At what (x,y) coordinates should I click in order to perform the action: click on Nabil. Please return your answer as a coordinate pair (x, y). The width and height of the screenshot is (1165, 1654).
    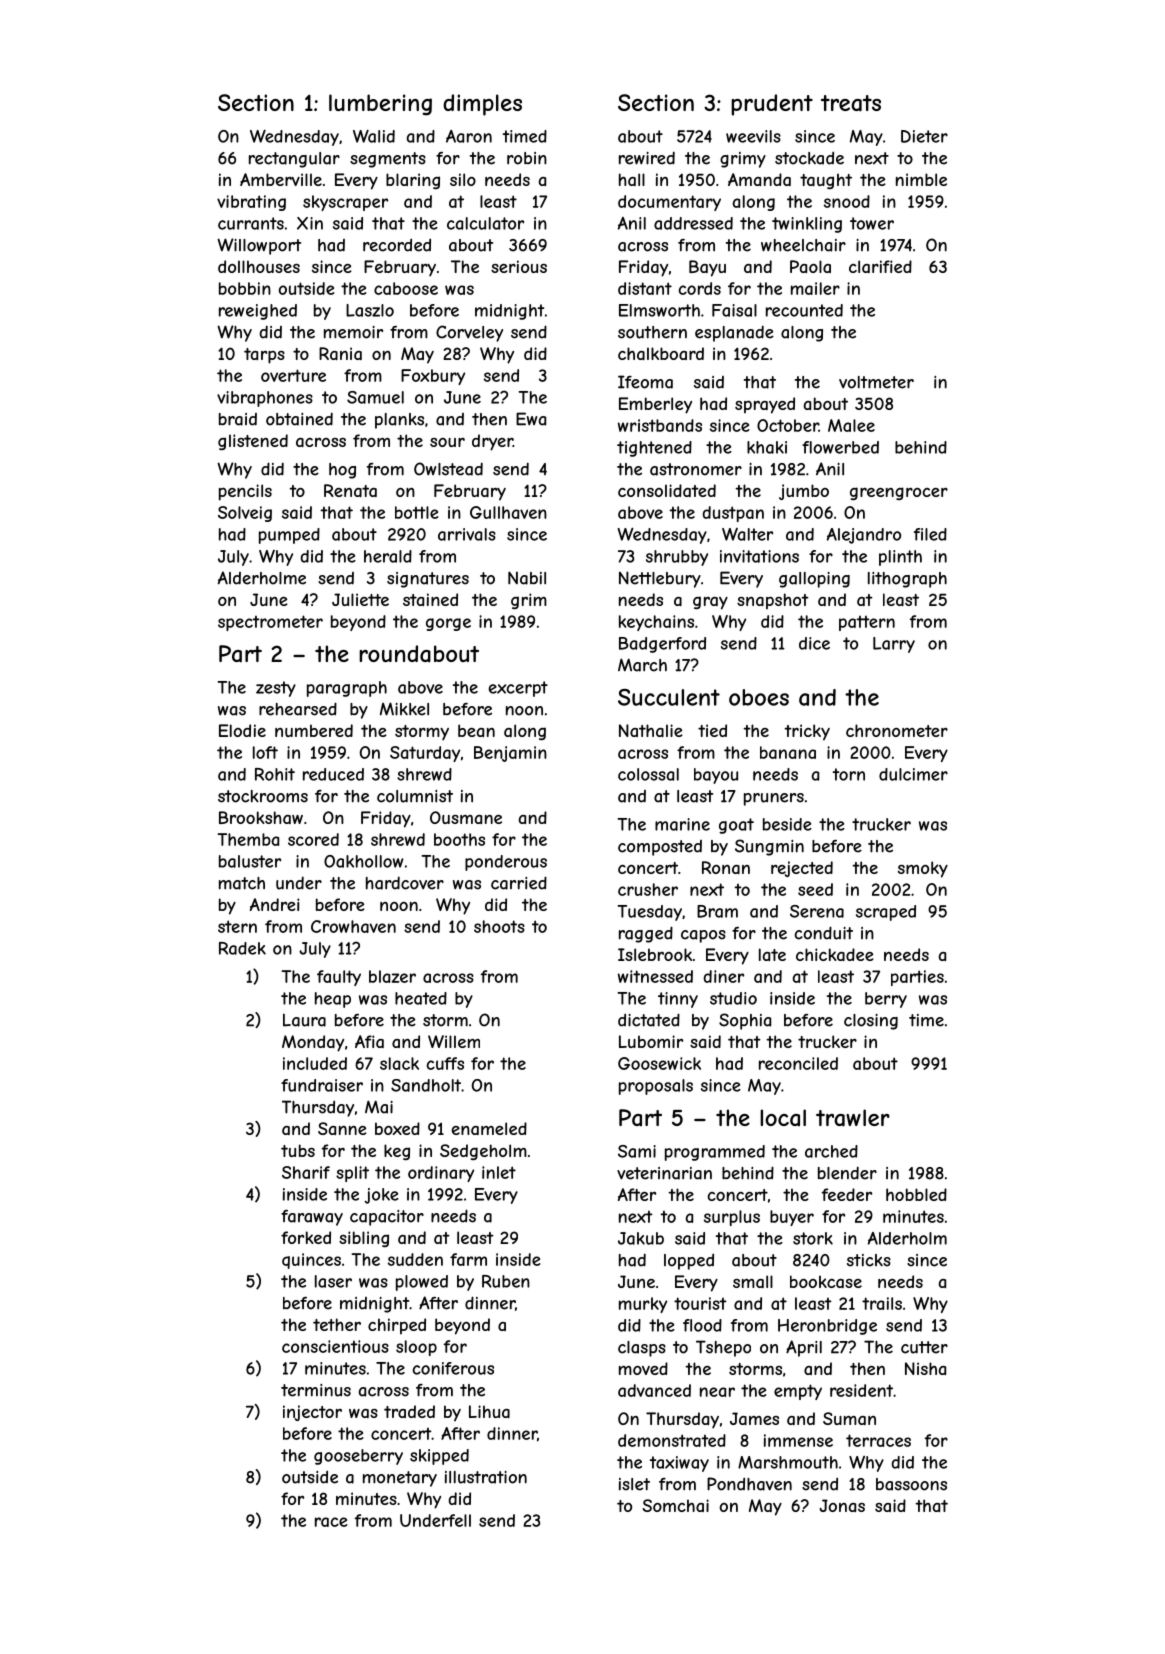
    Looking at the image, I should click on (527, 578).
